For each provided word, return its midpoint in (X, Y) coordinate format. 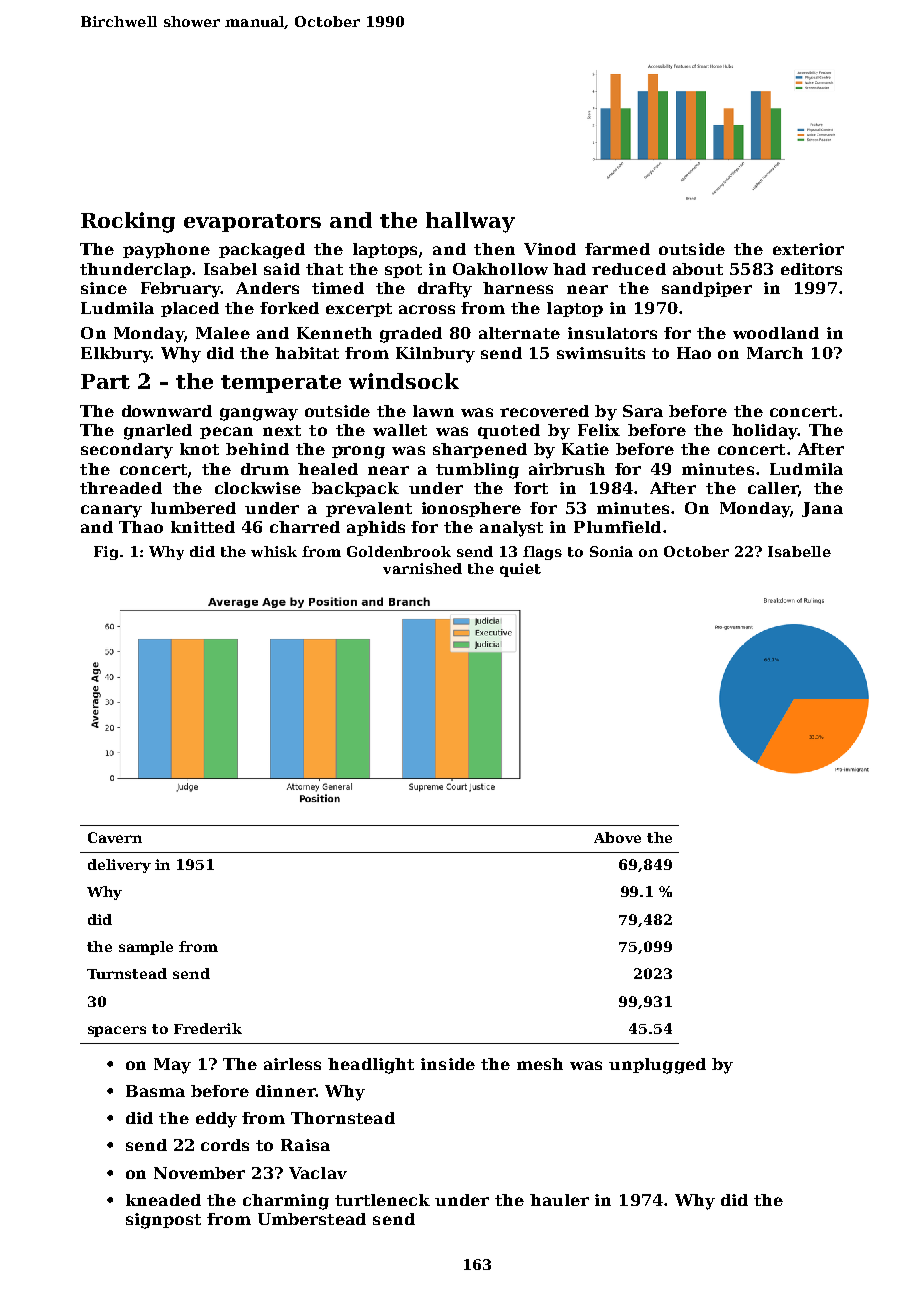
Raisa (305, 1145)
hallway (470, 222)
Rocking (128, 222)
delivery (119, 866)
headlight (371, 1066)
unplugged (657, 1066)
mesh (540, 1064)
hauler (559, 1200)
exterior (808, 249)
